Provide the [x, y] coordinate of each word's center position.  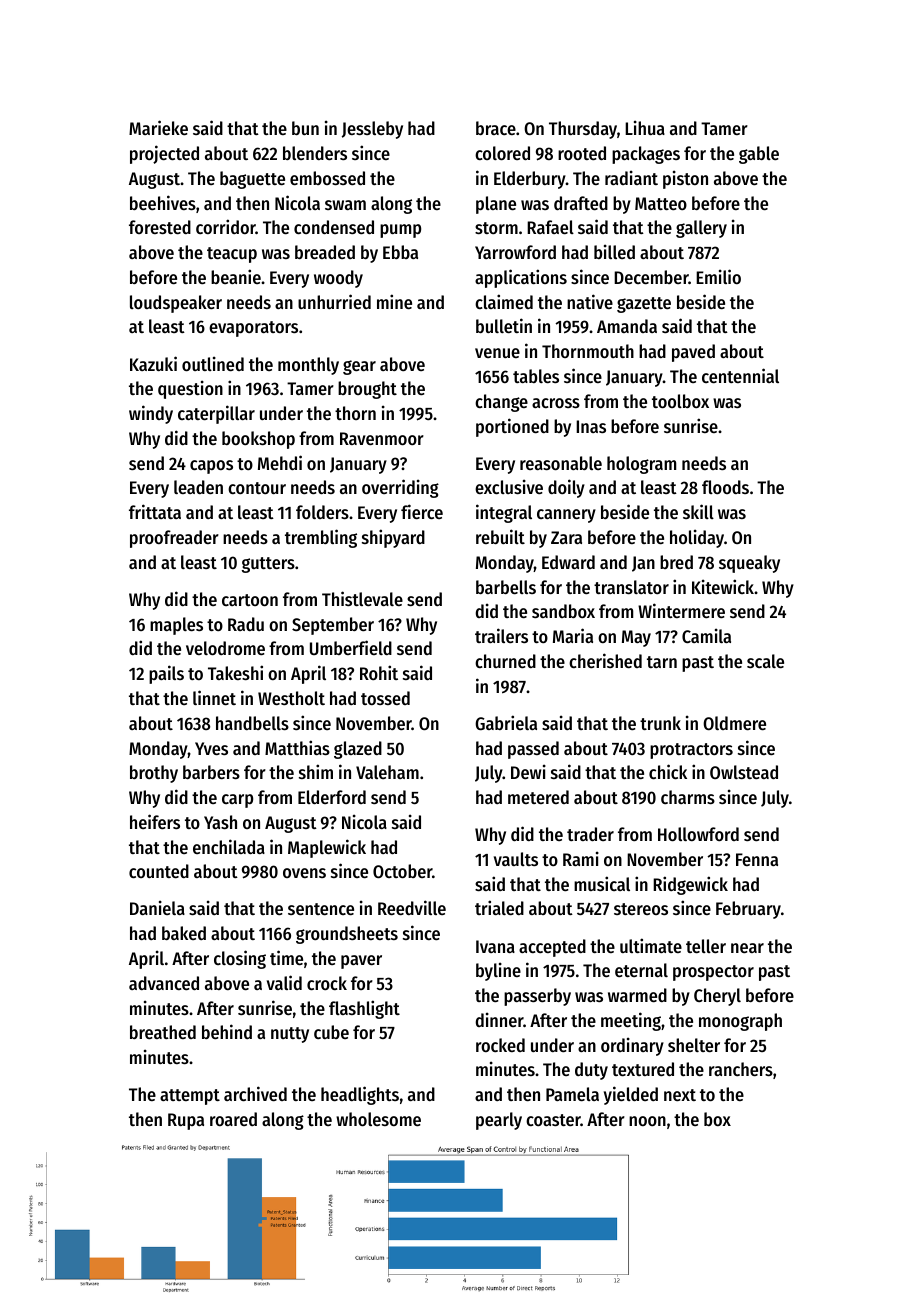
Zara [566, 537]
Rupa [186, 1121]
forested [160, 227]
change [501, 403]
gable [759, 155]
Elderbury [530, 180]
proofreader [174, 539]
